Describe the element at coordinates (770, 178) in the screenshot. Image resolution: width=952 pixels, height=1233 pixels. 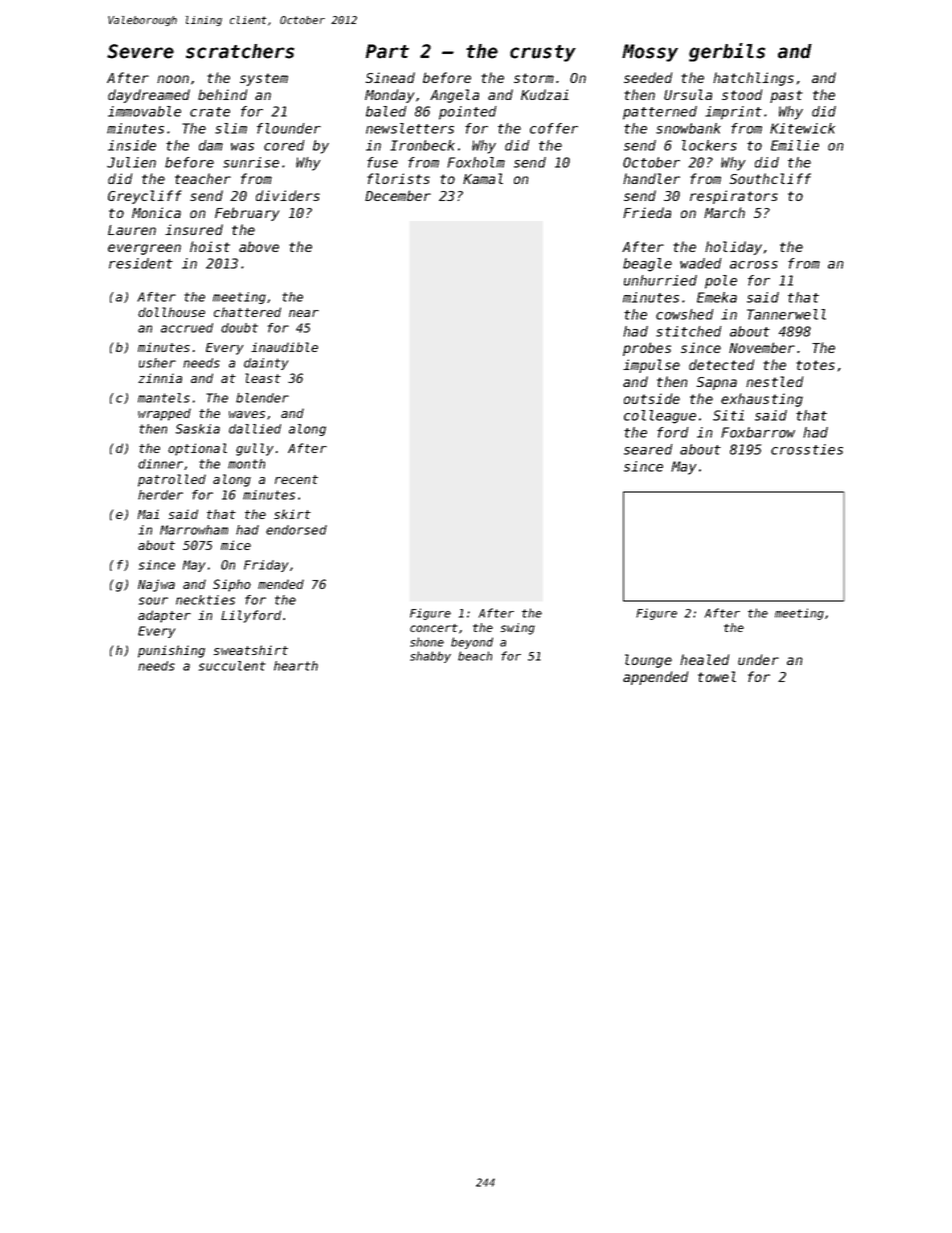
I see `Southcliff` at that location.
